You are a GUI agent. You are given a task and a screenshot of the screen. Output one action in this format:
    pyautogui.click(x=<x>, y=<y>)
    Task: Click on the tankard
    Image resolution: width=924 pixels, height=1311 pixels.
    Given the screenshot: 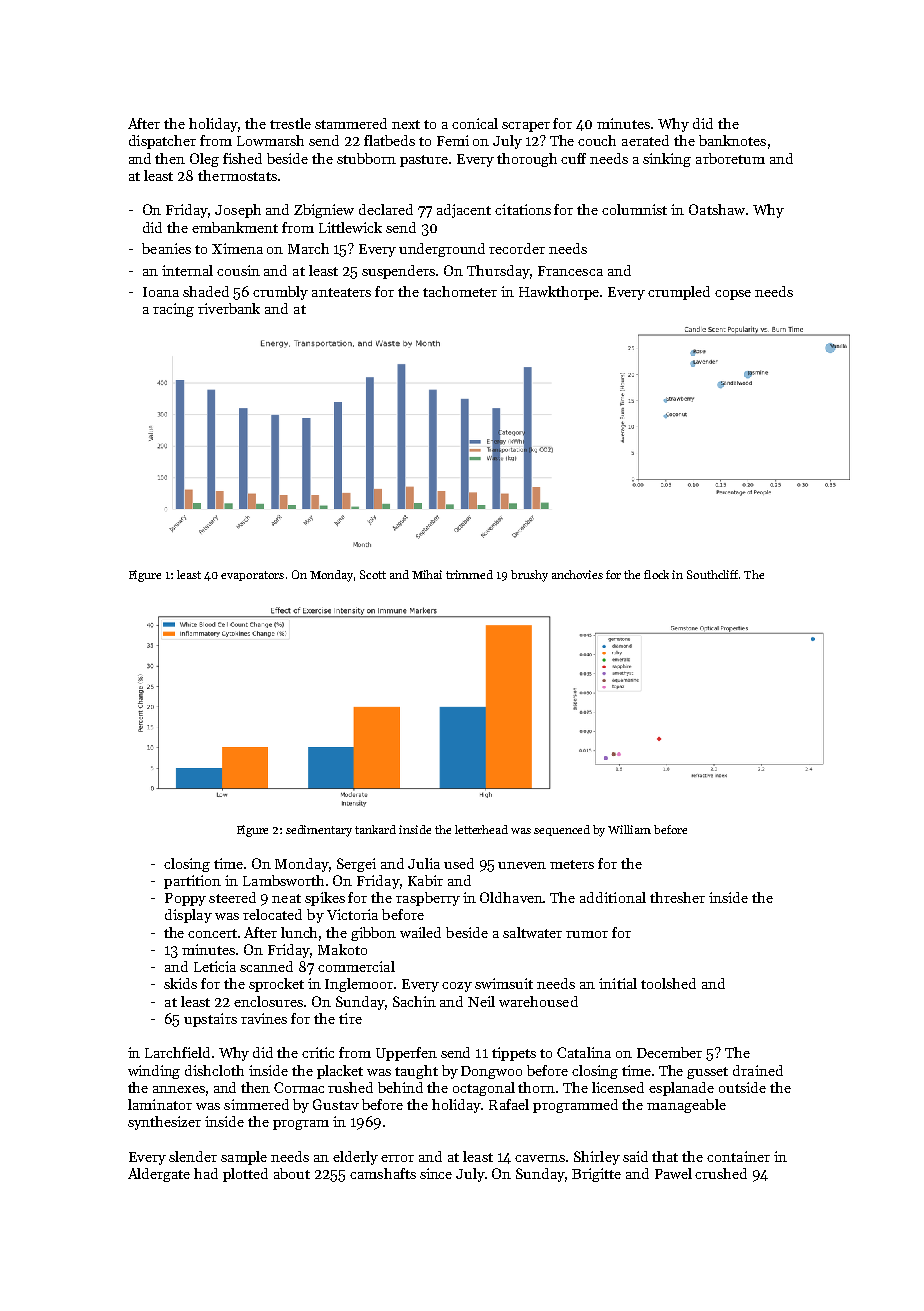 What is the action you would take?
    pyautogui.click(x=375, y=829)
